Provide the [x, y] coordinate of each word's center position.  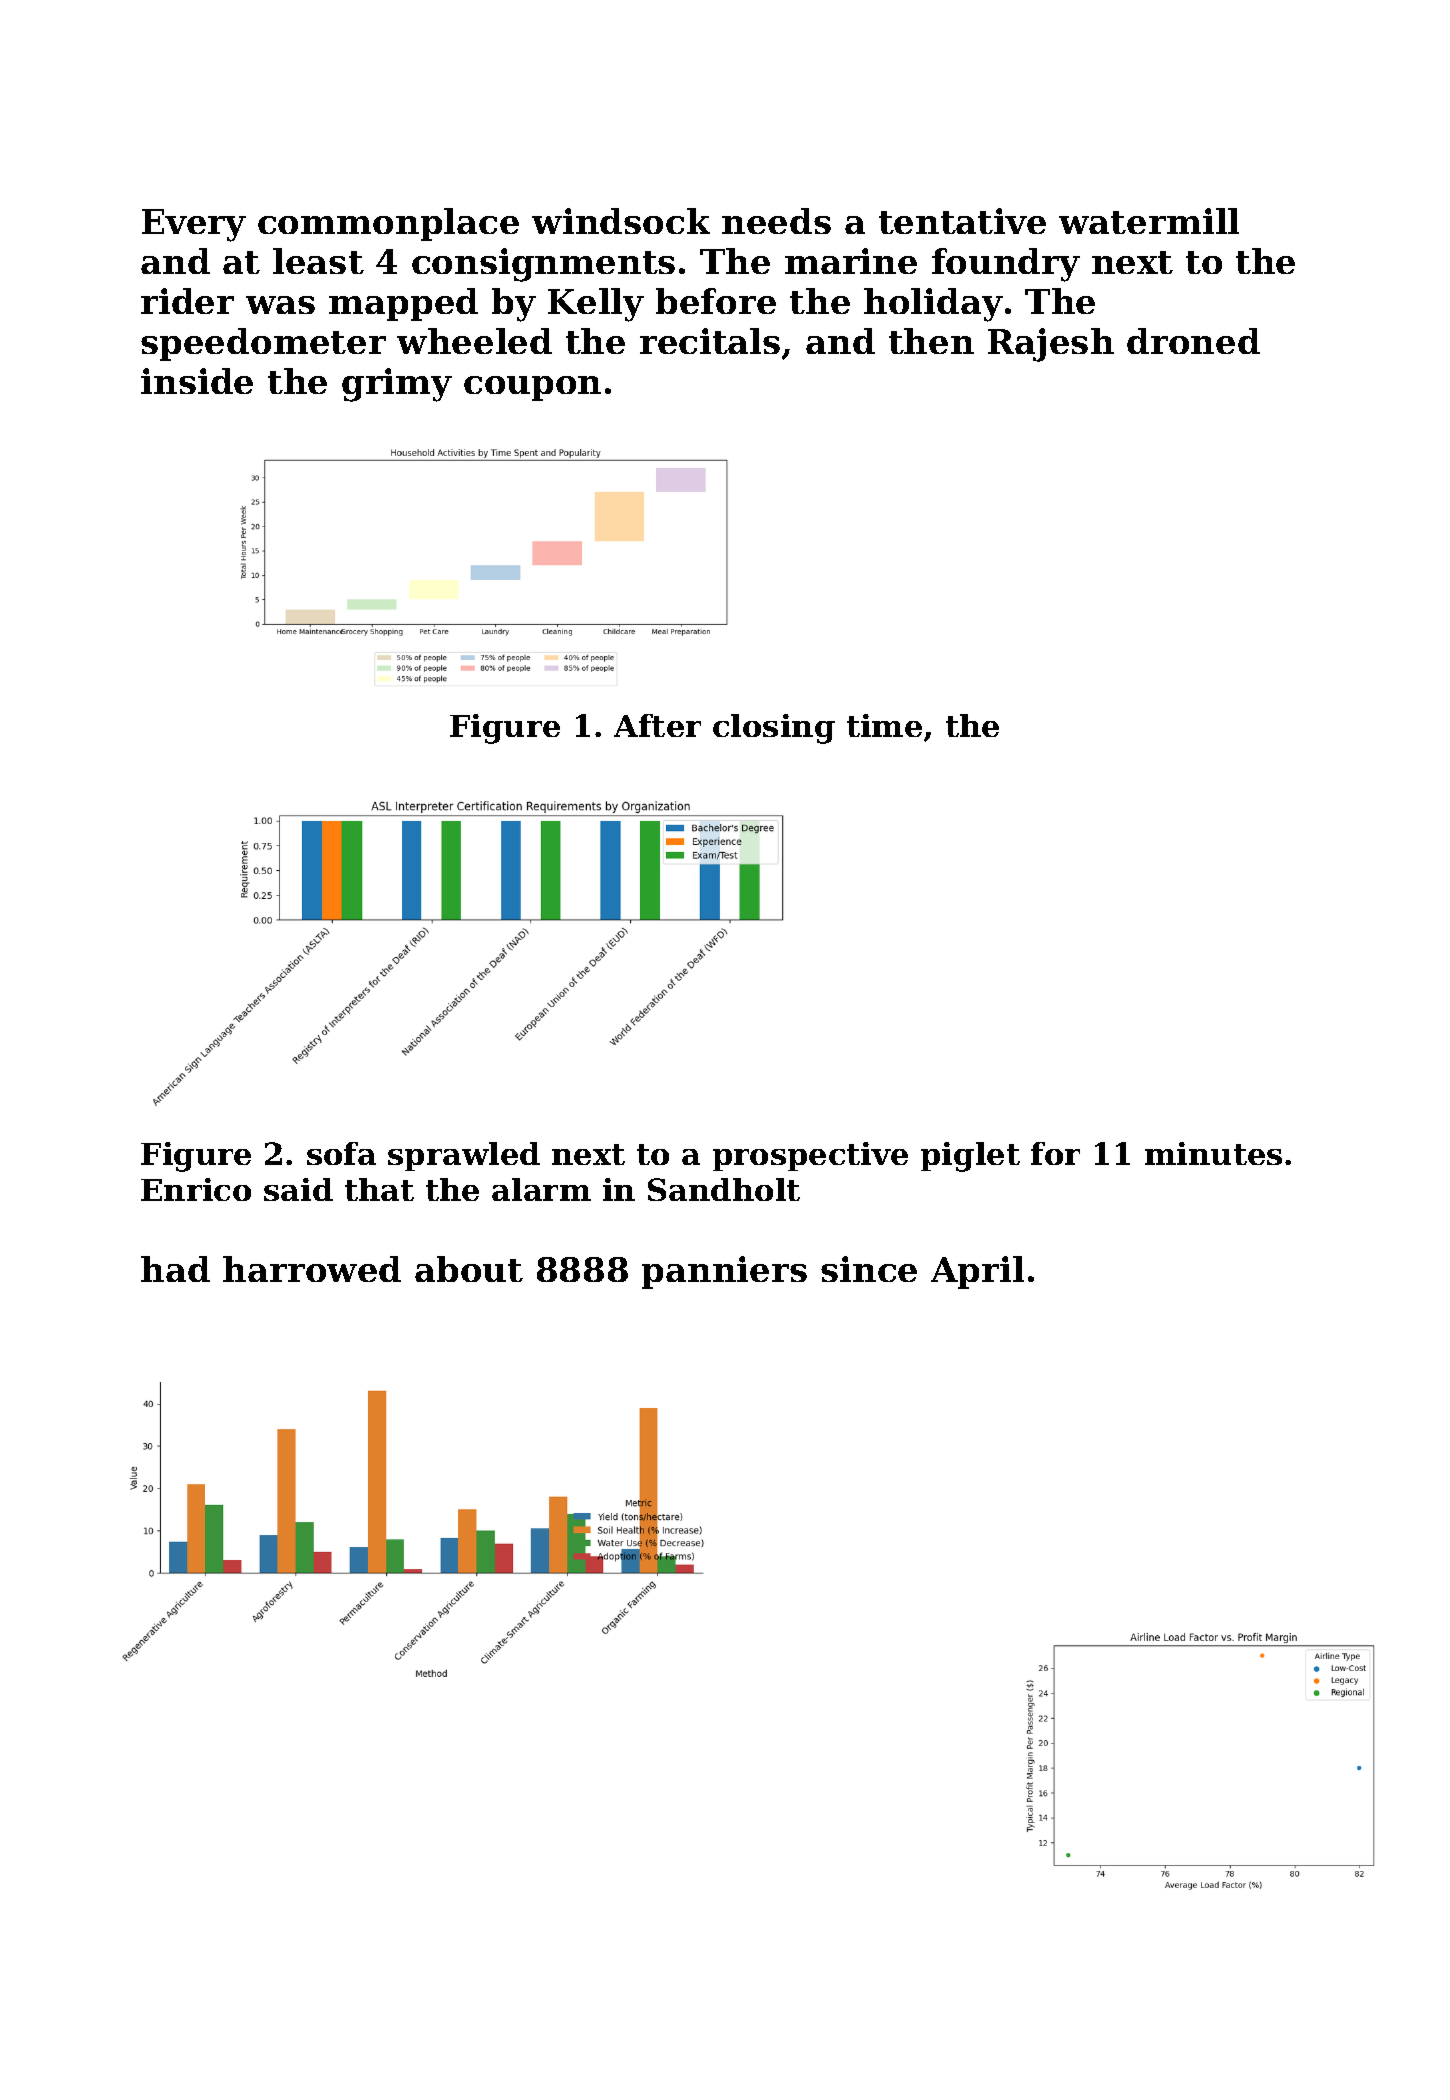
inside [197, 381]
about [469, 1269]
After [657, 725]
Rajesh [1051, 345]
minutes [1213, 1153]
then [931, 341]
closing [774, 729]
